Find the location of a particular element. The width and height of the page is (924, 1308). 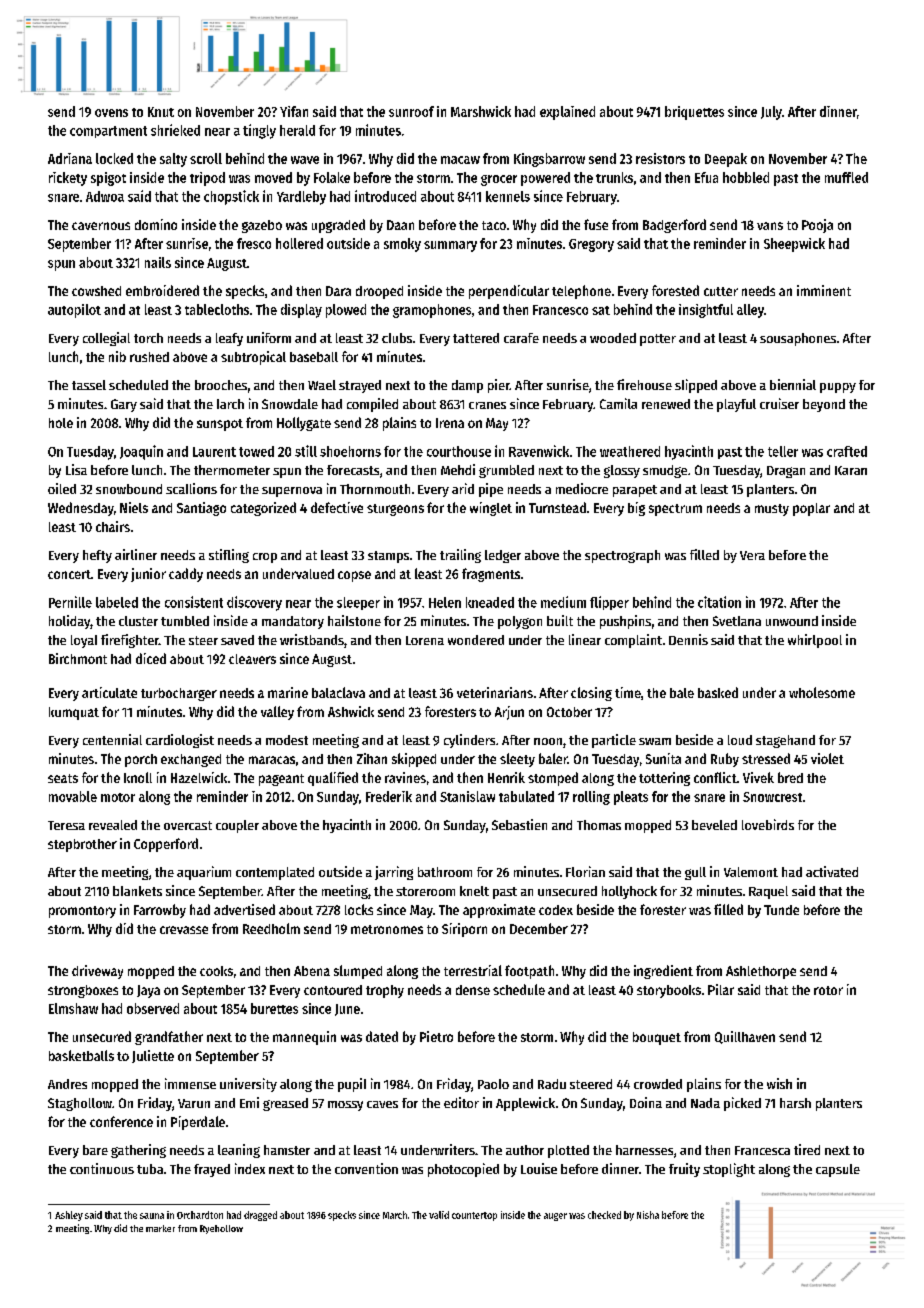

musty is located at coordinates (772, 510).
